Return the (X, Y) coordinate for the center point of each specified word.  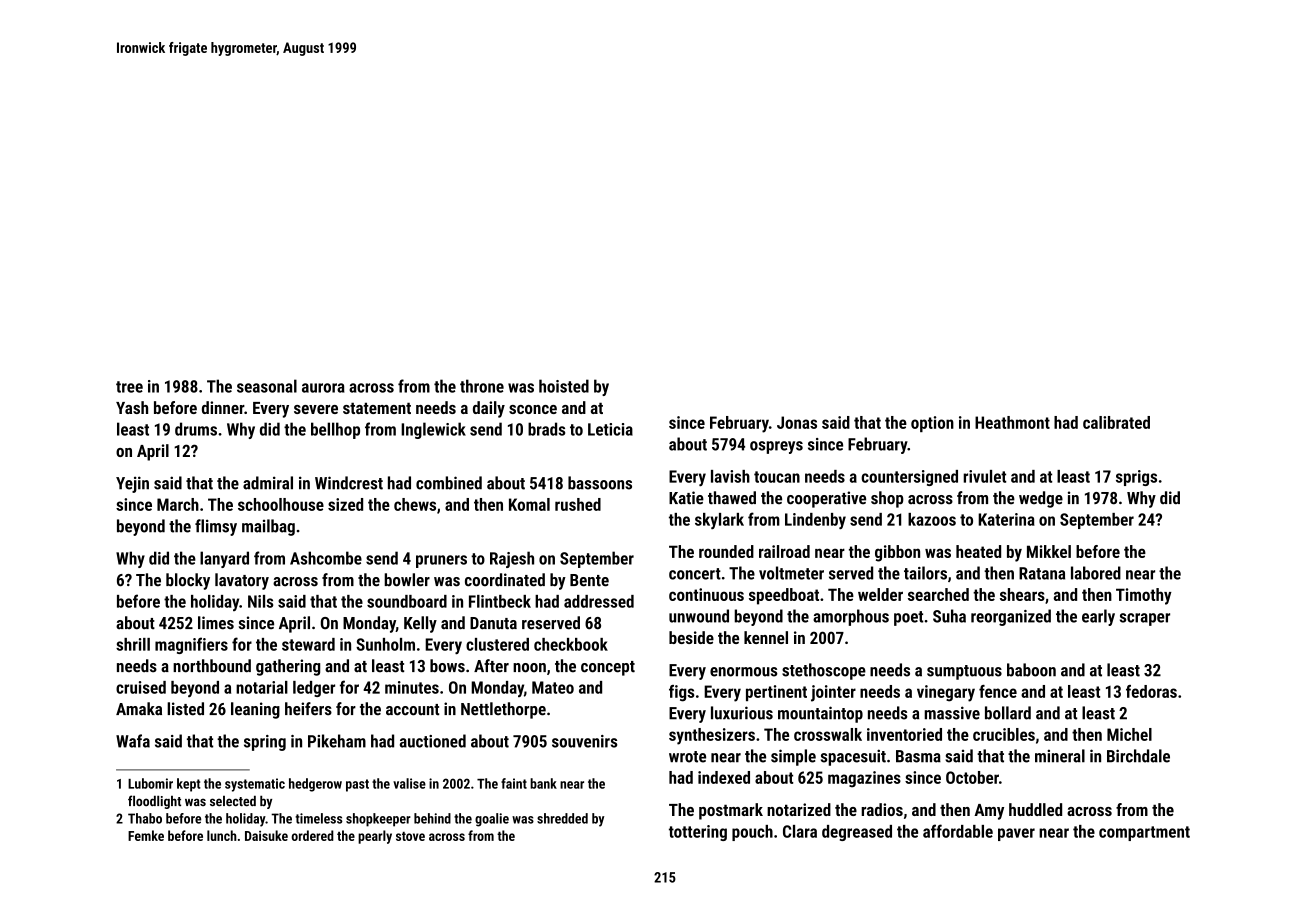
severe (316, 409)
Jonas (797, 422)
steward (308, 644)
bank (543, 783)
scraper (1145, 619)
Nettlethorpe (503, 710)
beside (691, 637)
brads (546, 429)
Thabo (145, 818)
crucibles (1004, 734)
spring (265, 743)
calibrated (1116, 422)
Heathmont (1012, 422)
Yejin (132, 484)
